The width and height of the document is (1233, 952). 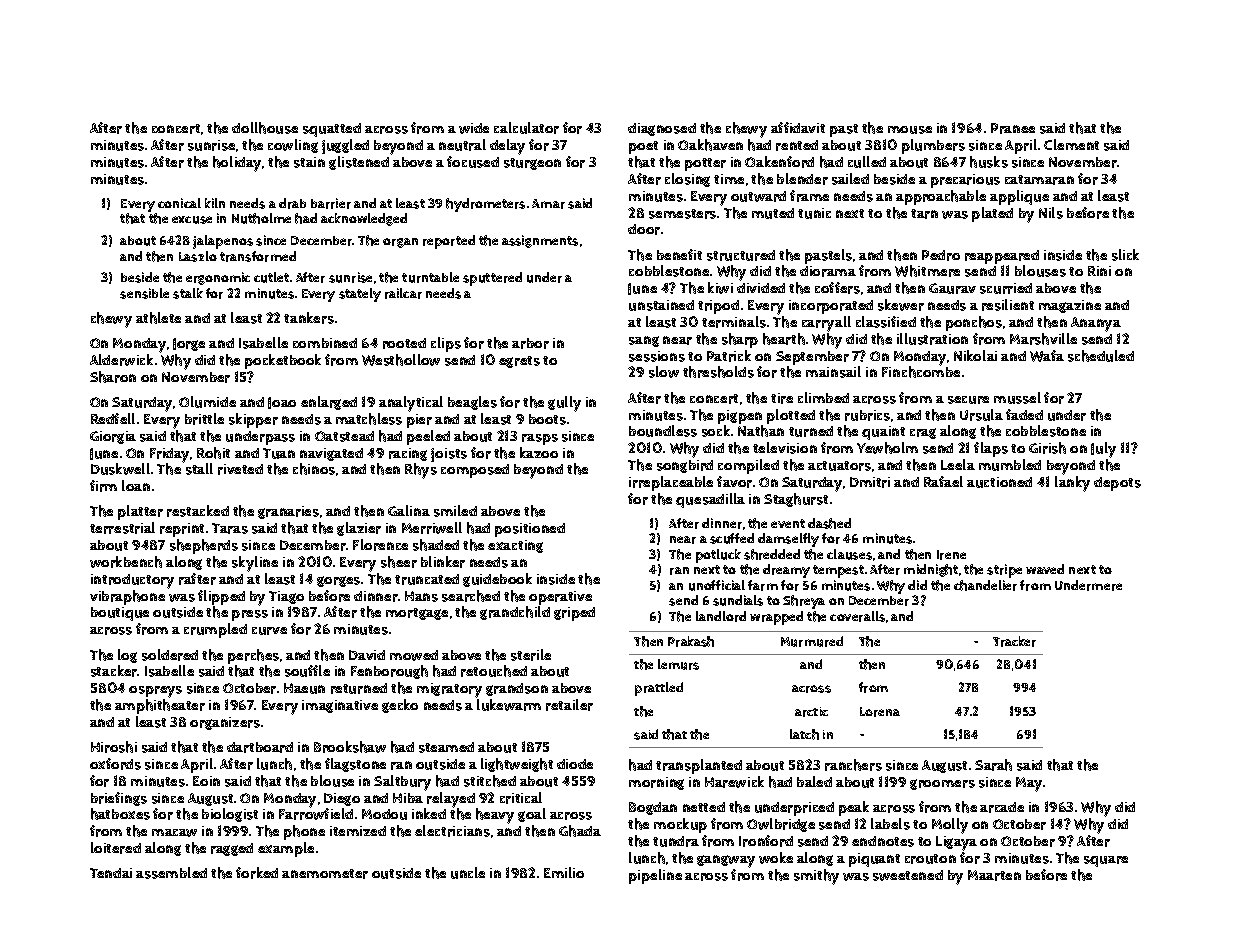 What do you see at coordinates (718, 307) in the document?
I see `tripod` at bounding box center [718, 307].
